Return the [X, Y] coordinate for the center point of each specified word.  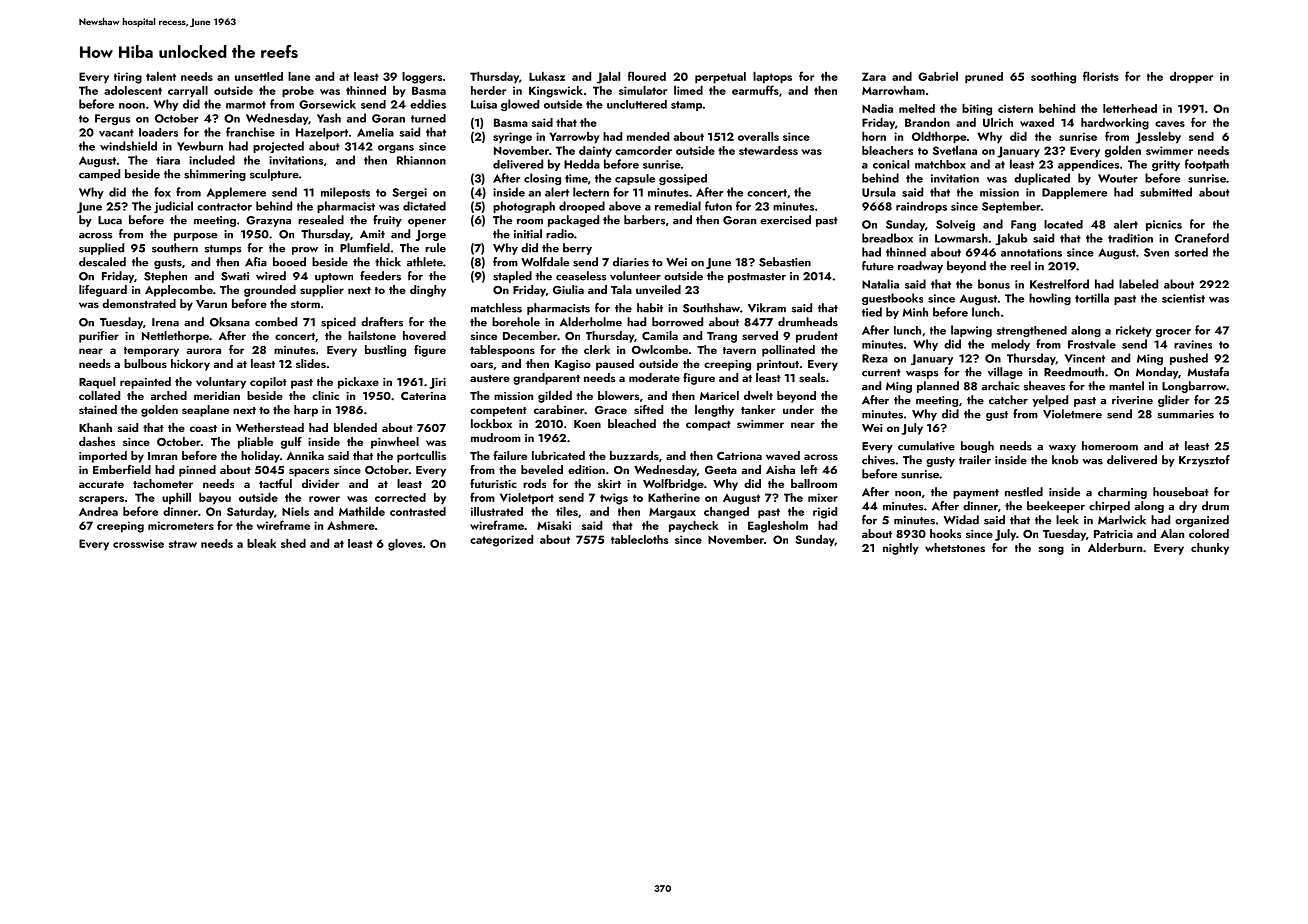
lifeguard [103, 291]
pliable [255, 443]
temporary [151, 352]
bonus [994, 284]
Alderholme [591, 322]
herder [488, 90]
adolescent [133, 90]
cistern [1015, 108]
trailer [975, 460]
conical [891, 164]
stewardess [768, 150]
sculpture [274, 175]
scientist [1183, 298]
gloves [405, 544]
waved [783, 455]
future [878, 266]
